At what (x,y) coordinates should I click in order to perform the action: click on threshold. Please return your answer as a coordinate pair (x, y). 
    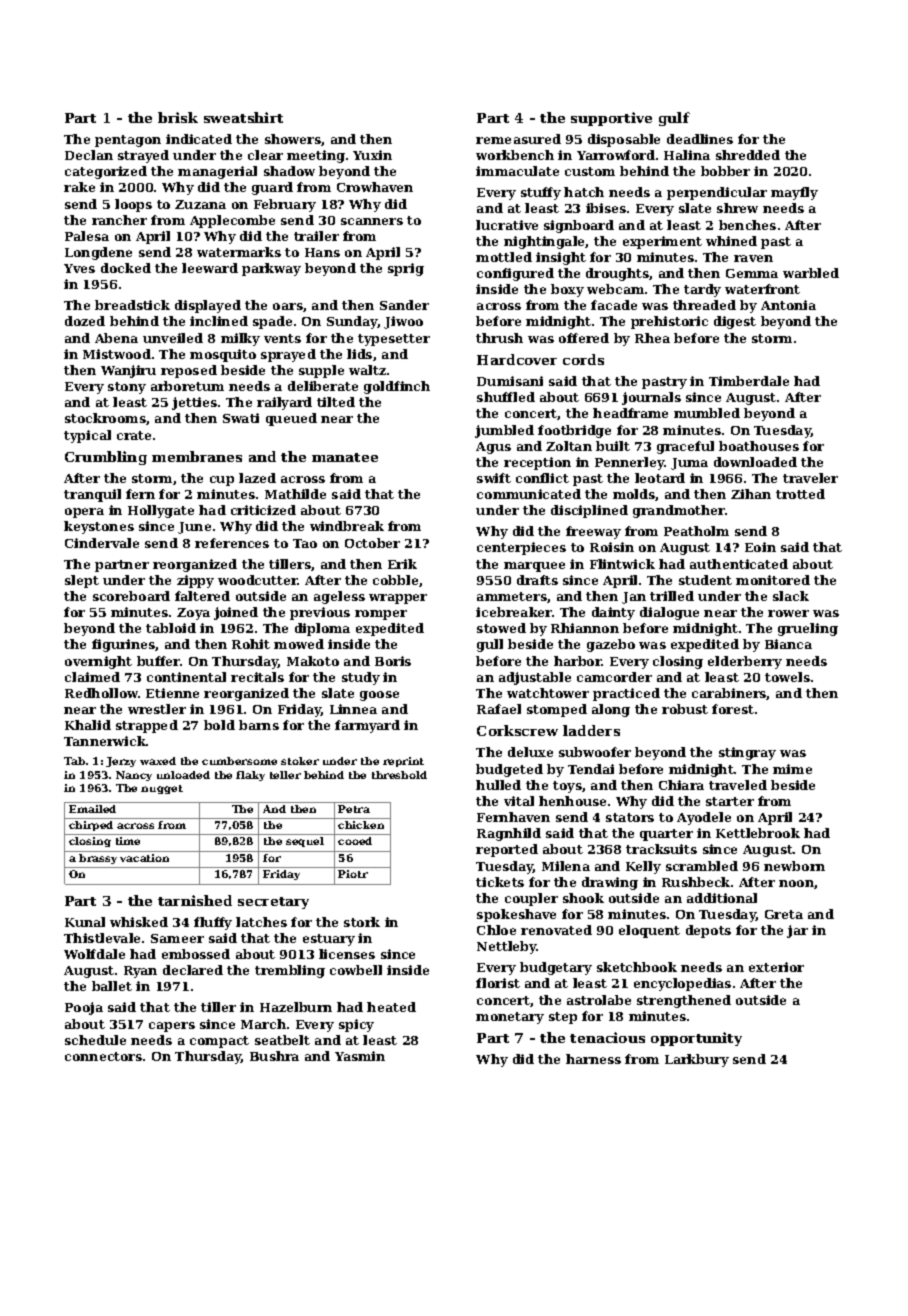
    Looking at the image, I should click on (399, 775).
